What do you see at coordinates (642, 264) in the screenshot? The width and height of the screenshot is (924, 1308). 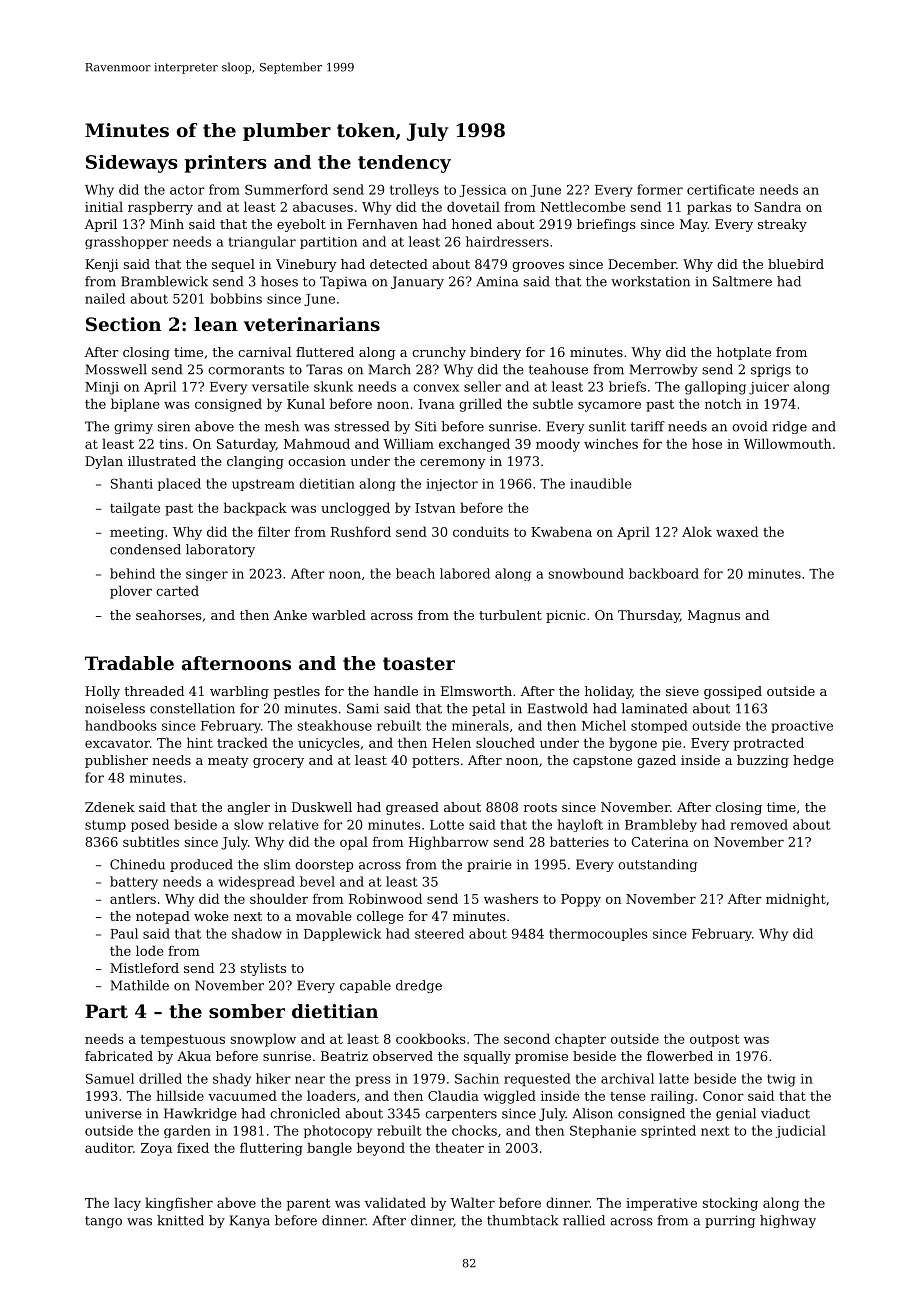 I see `December` at bounding box center [642, 264].
